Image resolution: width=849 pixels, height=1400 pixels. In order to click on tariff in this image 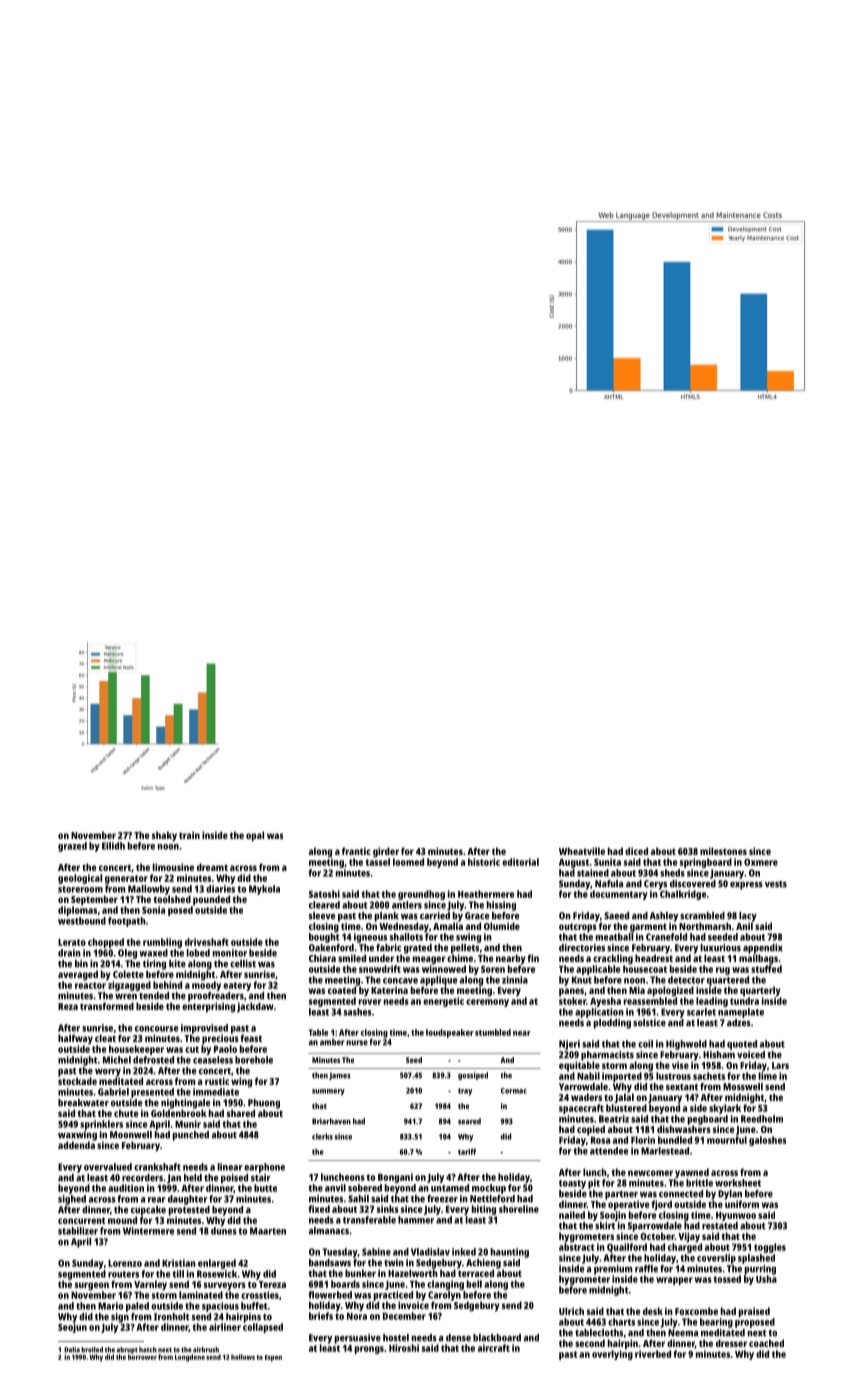, I will do `click(467, 1151)`.
